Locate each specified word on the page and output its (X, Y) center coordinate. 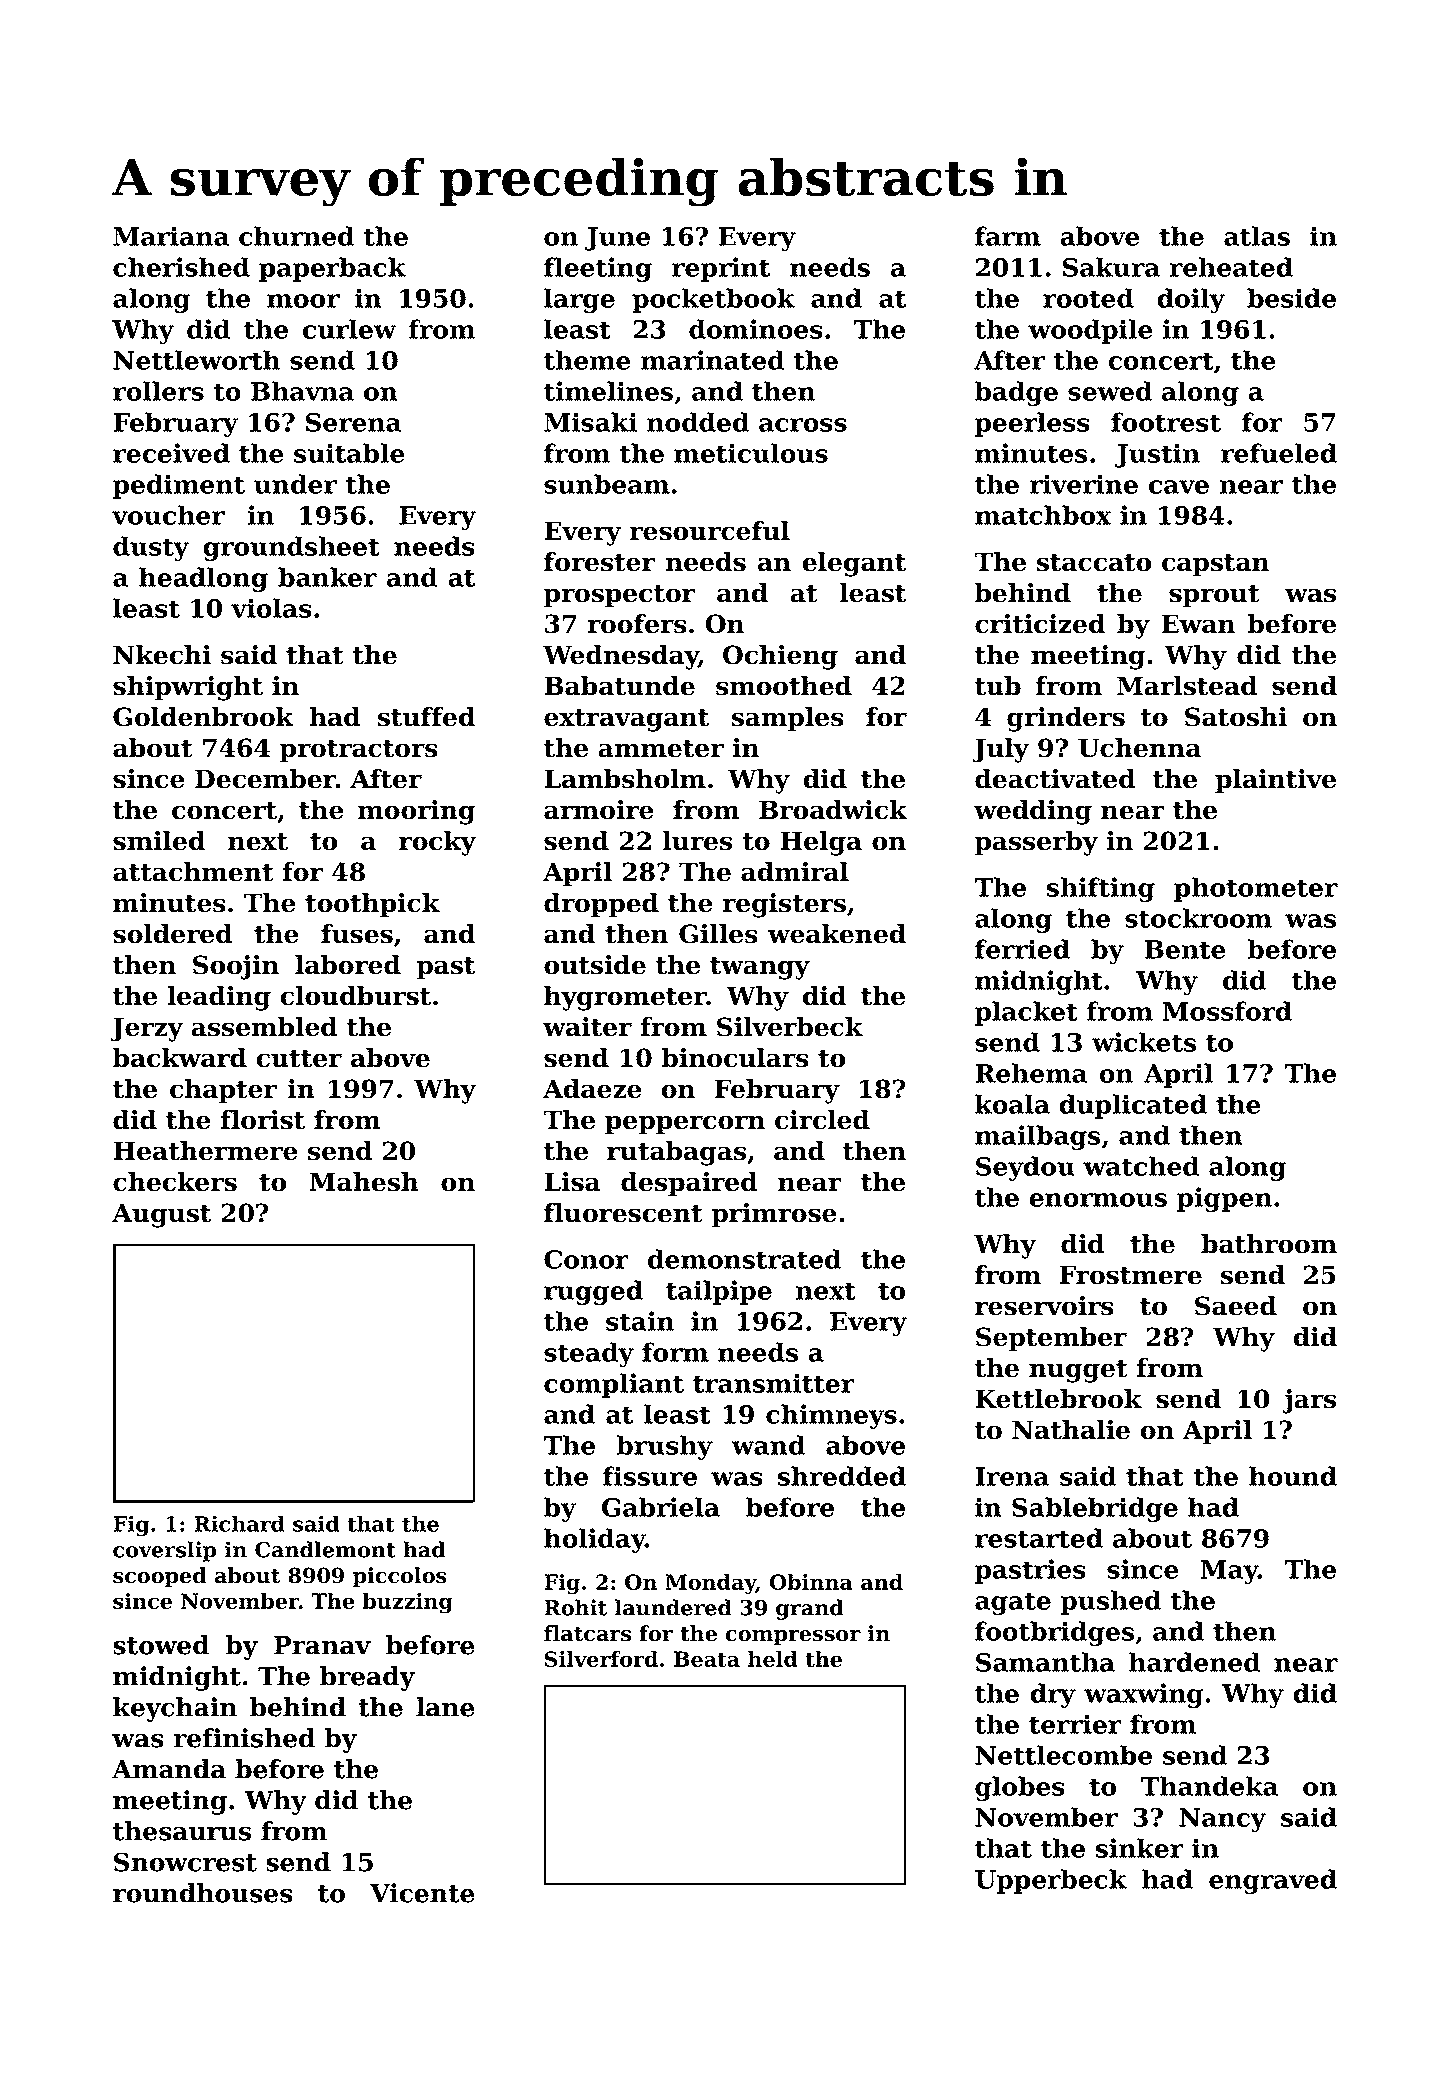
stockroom (1198, 918)
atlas (1257, 236)
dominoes (756, 329)
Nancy (1222, 1820)
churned (296, 236)
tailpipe (719, 1292)
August (161, 1215)
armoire (599, 810)
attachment (193, 872)
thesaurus (182, 1831)
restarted (1039, 1538)
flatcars (587, 1633)
